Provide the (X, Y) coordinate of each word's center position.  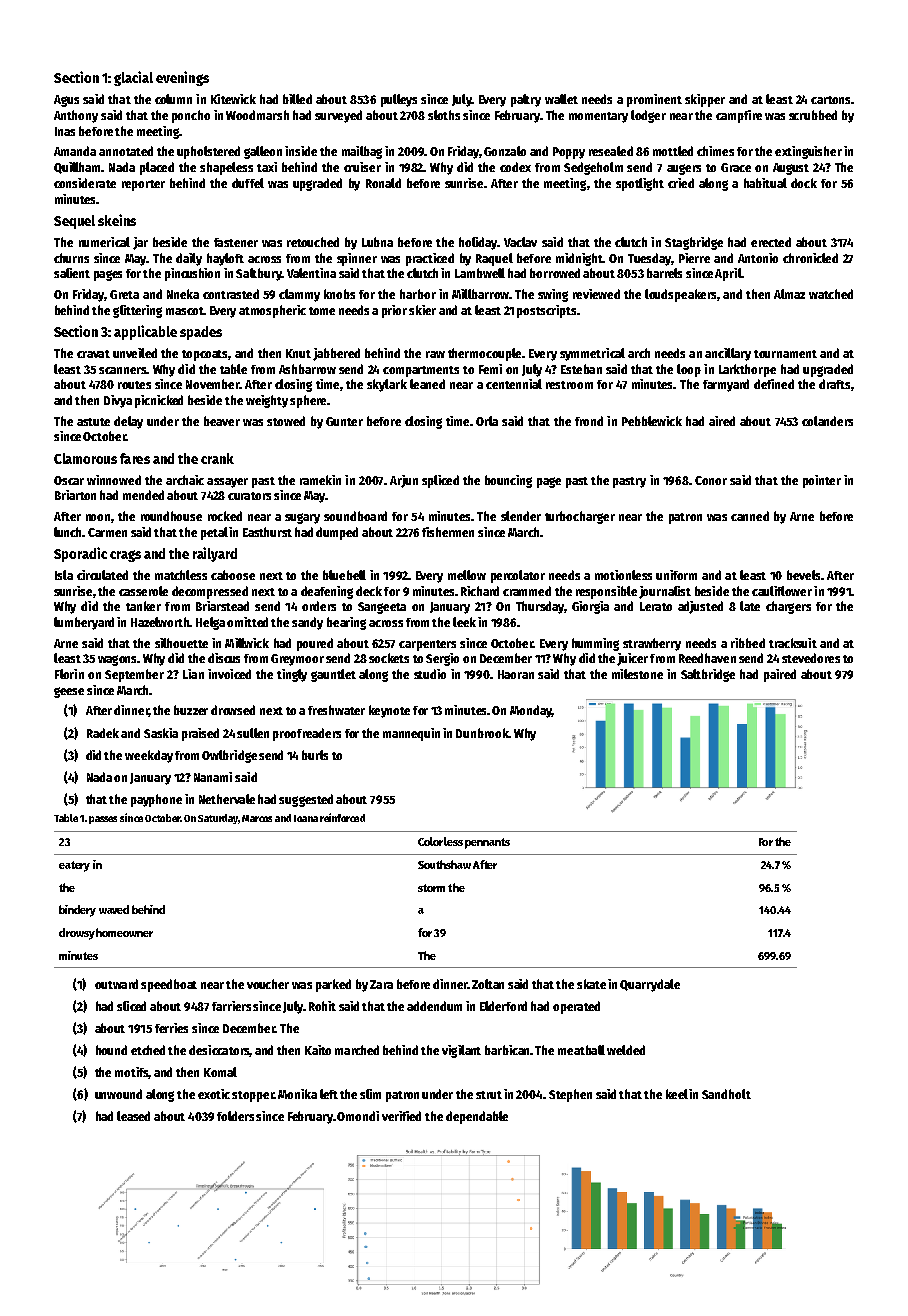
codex (515, 167)
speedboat (169, 985)
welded (626, 1050)
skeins (117, 220)
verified (401, 1116)
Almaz (789, 294)
